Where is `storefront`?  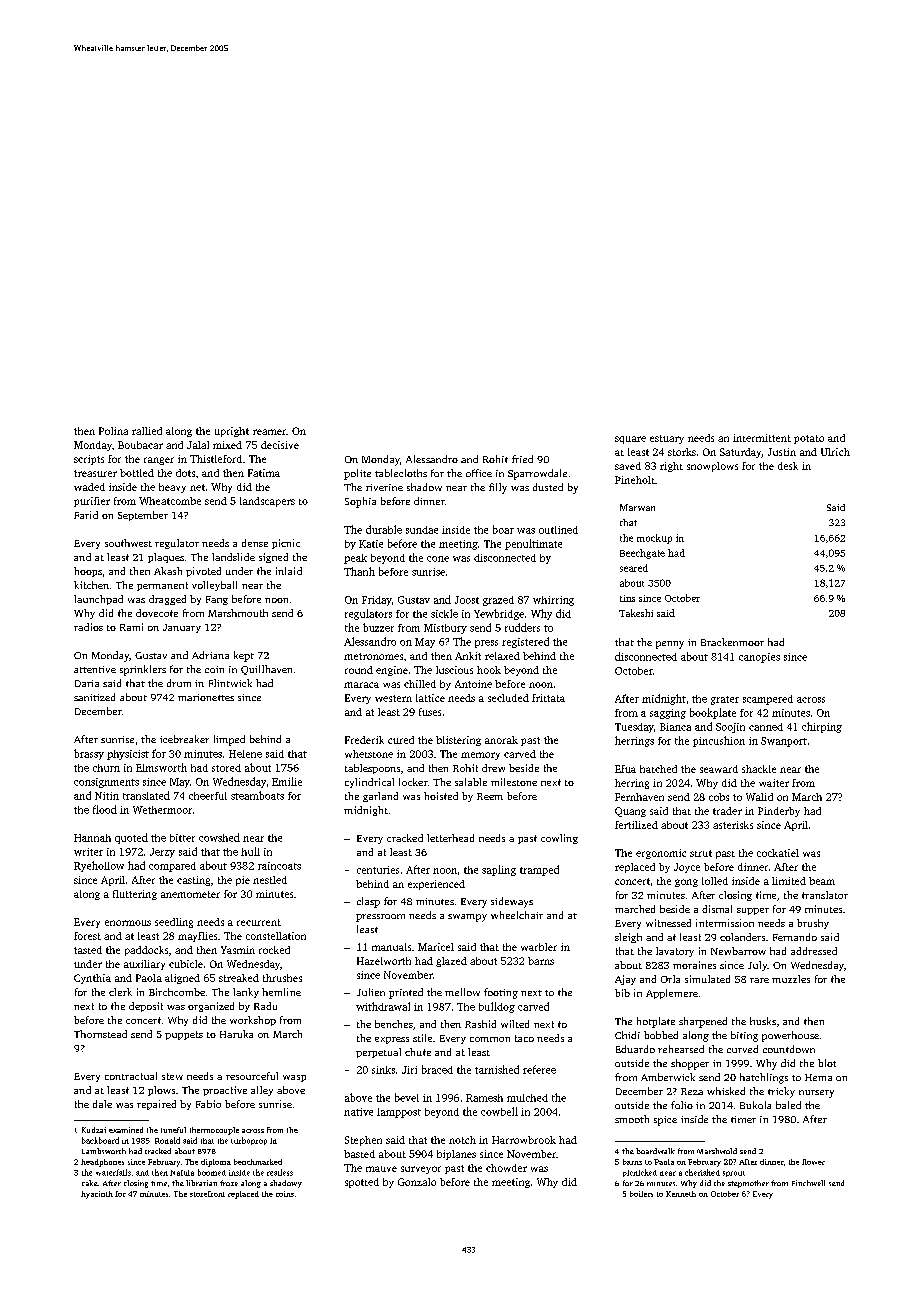
storefront is located at coordinates (207, 1194).
